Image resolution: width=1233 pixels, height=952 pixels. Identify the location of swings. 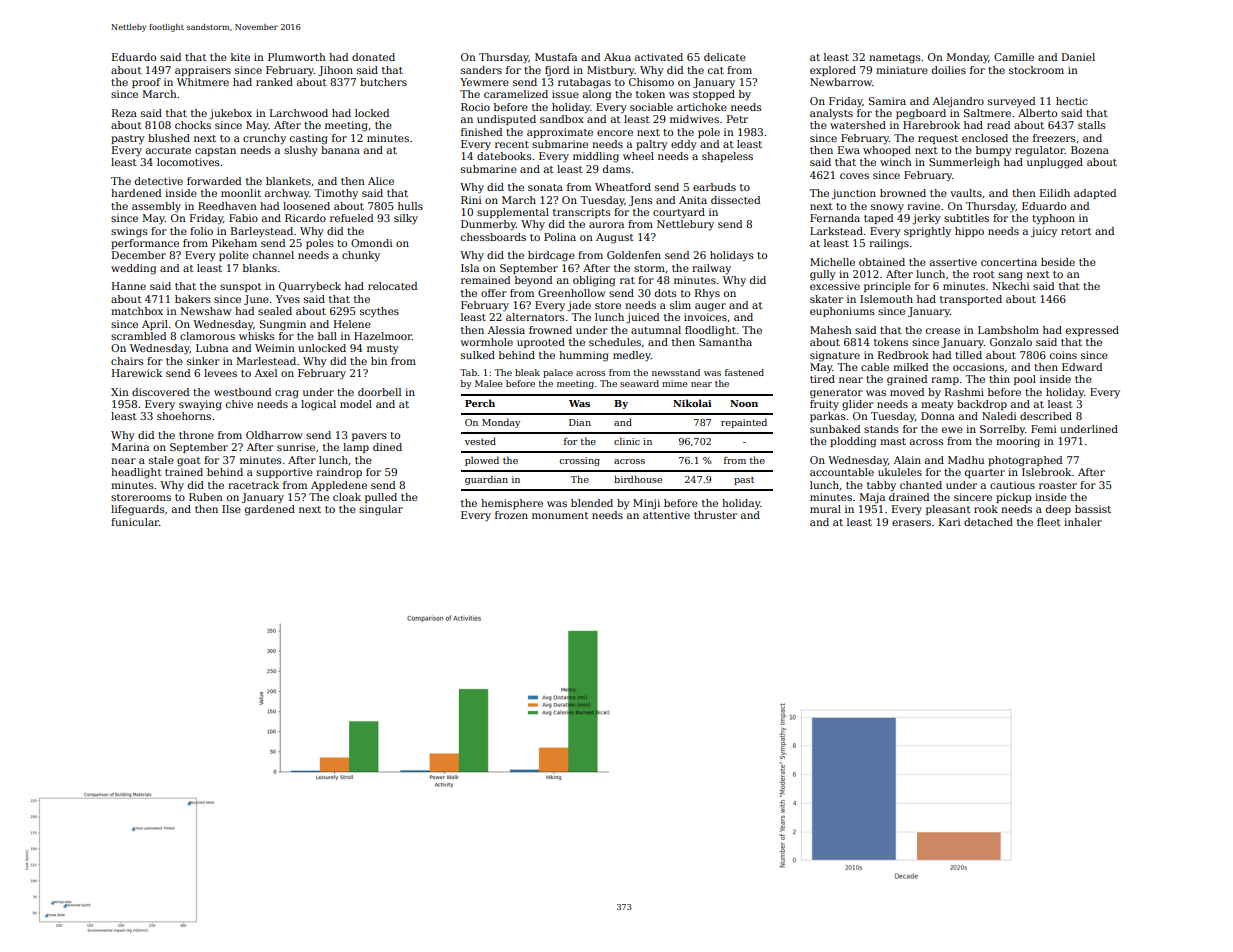
(129, 232).
